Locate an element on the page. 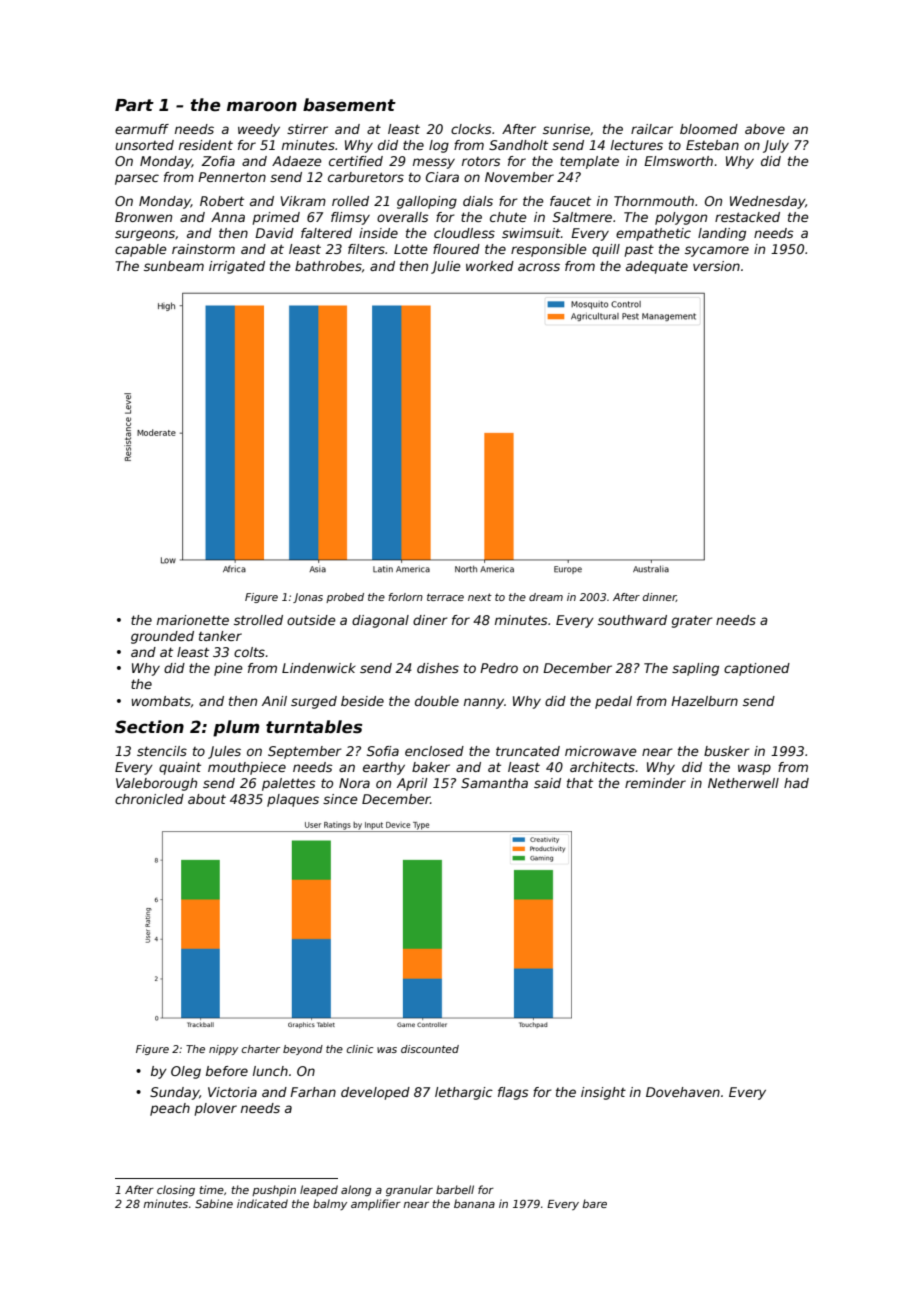  dinner is located at coordinates (659, 597).
